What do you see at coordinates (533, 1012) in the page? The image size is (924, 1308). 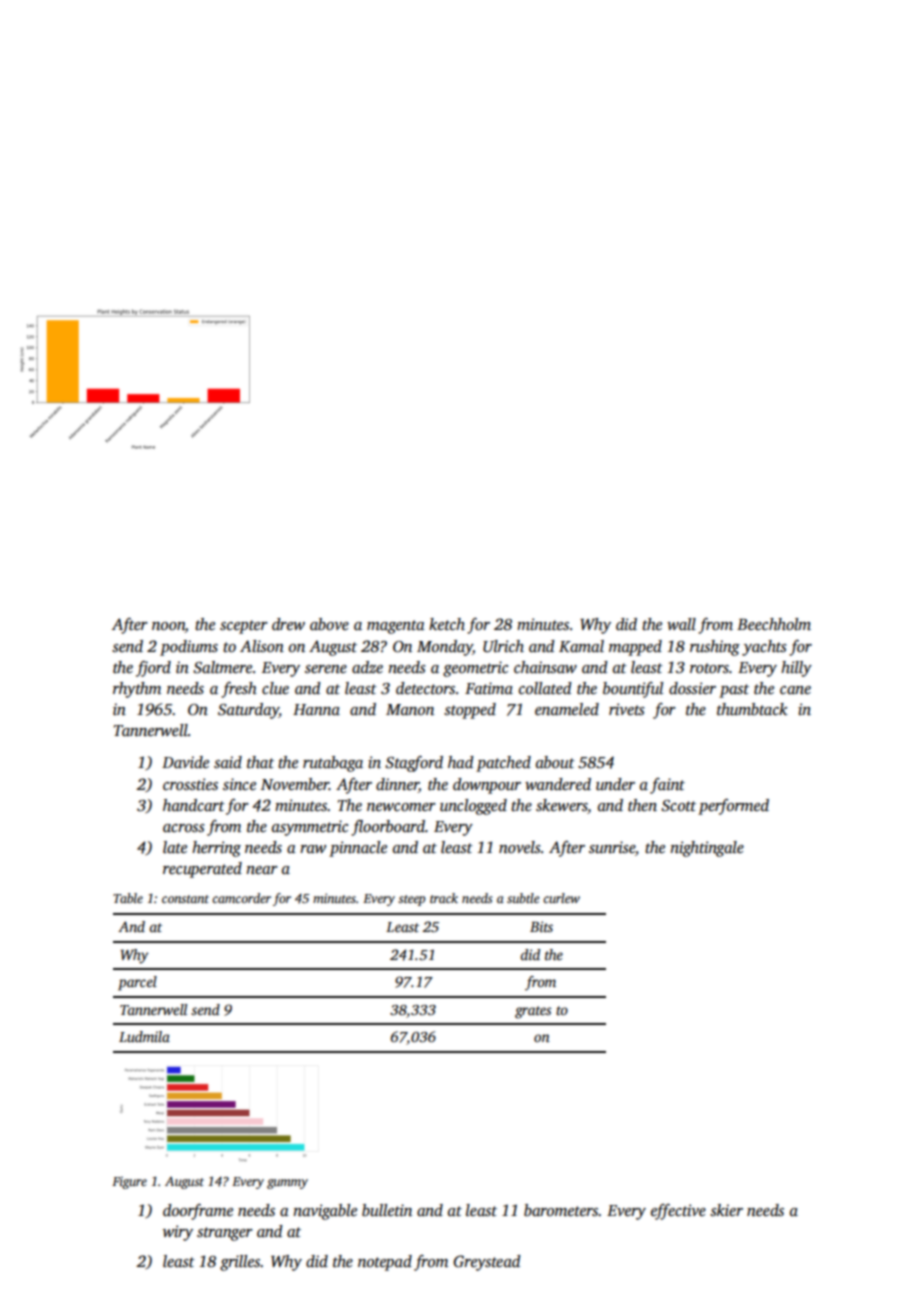 I see `grates` at bounding box center [533, 1012].
